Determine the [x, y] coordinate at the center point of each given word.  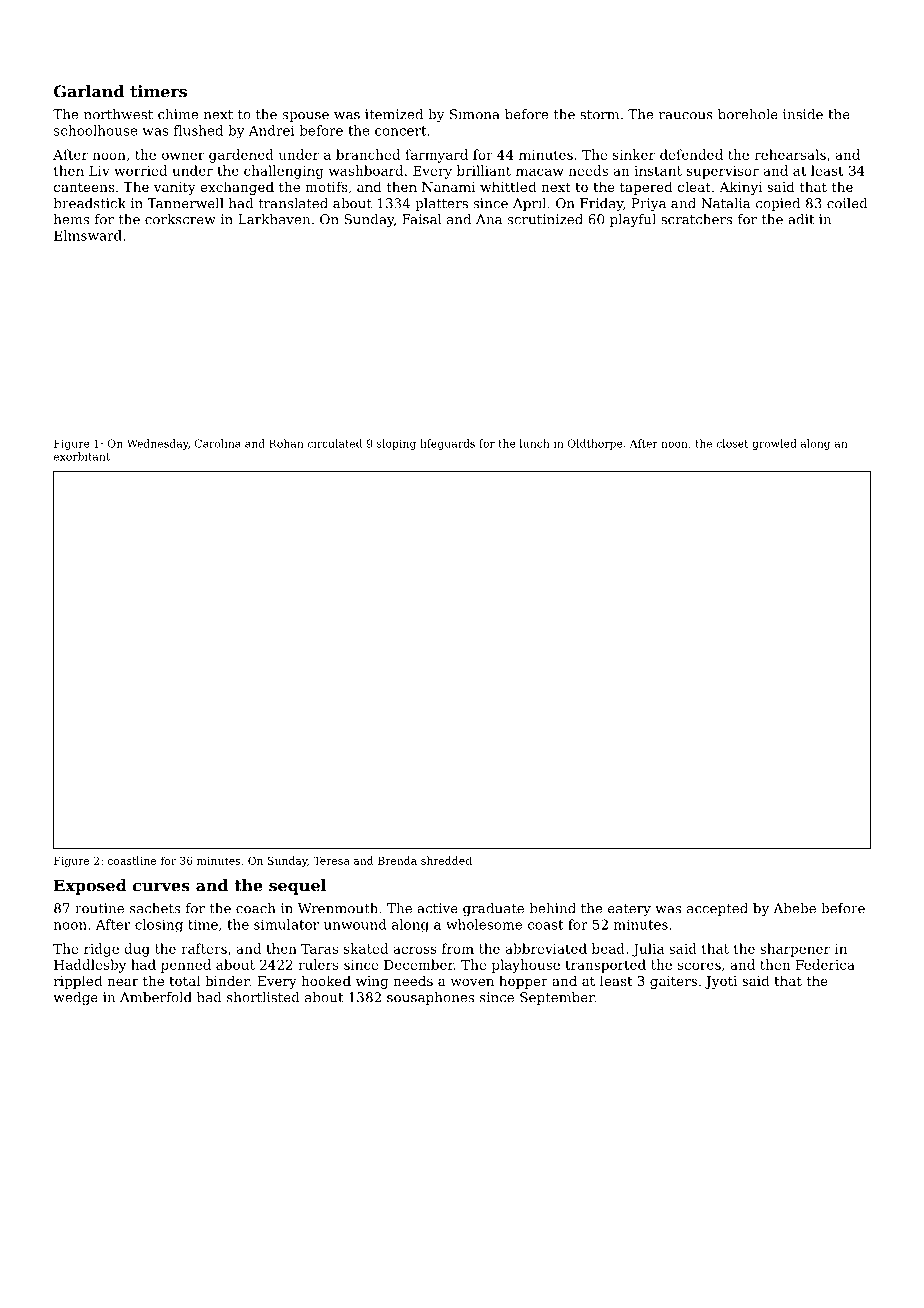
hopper [523, 982]
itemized [394, 114]
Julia [648, 950]
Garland [89, 91]
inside [803, 114]
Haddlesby [90, 966]
